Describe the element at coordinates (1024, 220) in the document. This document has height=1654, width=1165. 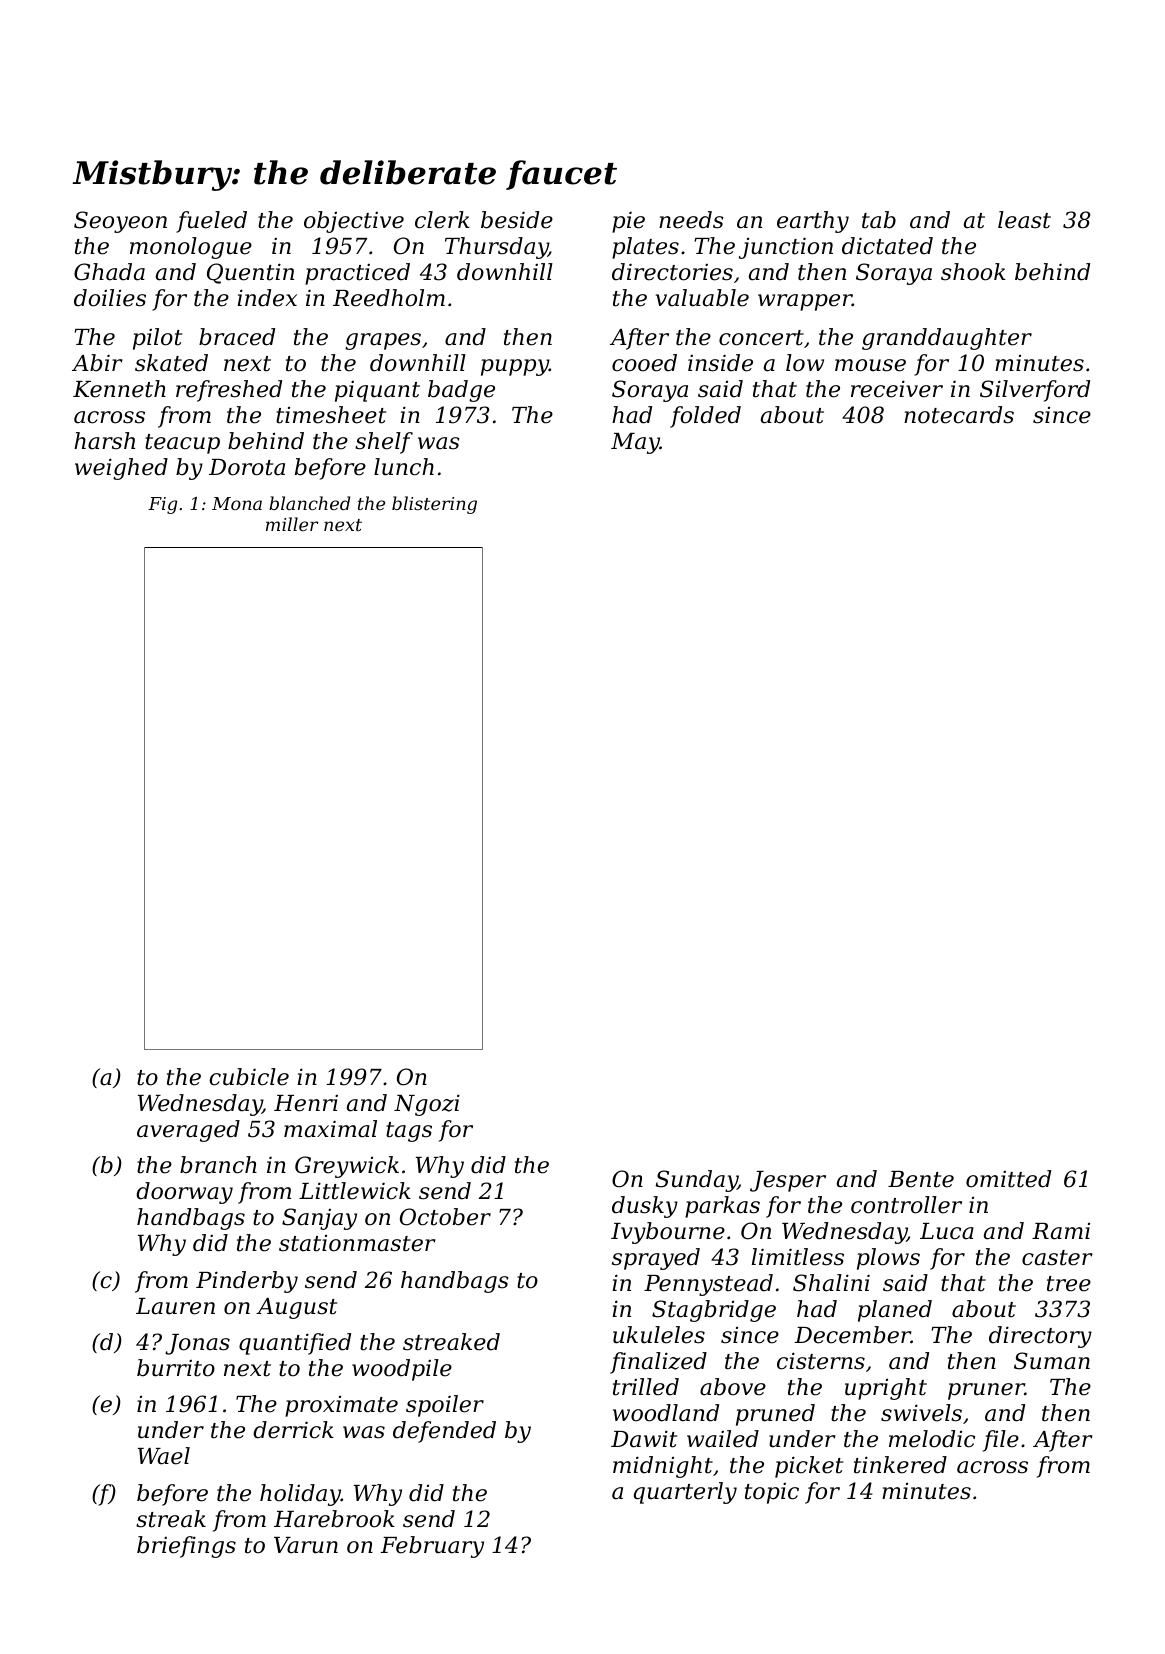
I see `least` at that location.
